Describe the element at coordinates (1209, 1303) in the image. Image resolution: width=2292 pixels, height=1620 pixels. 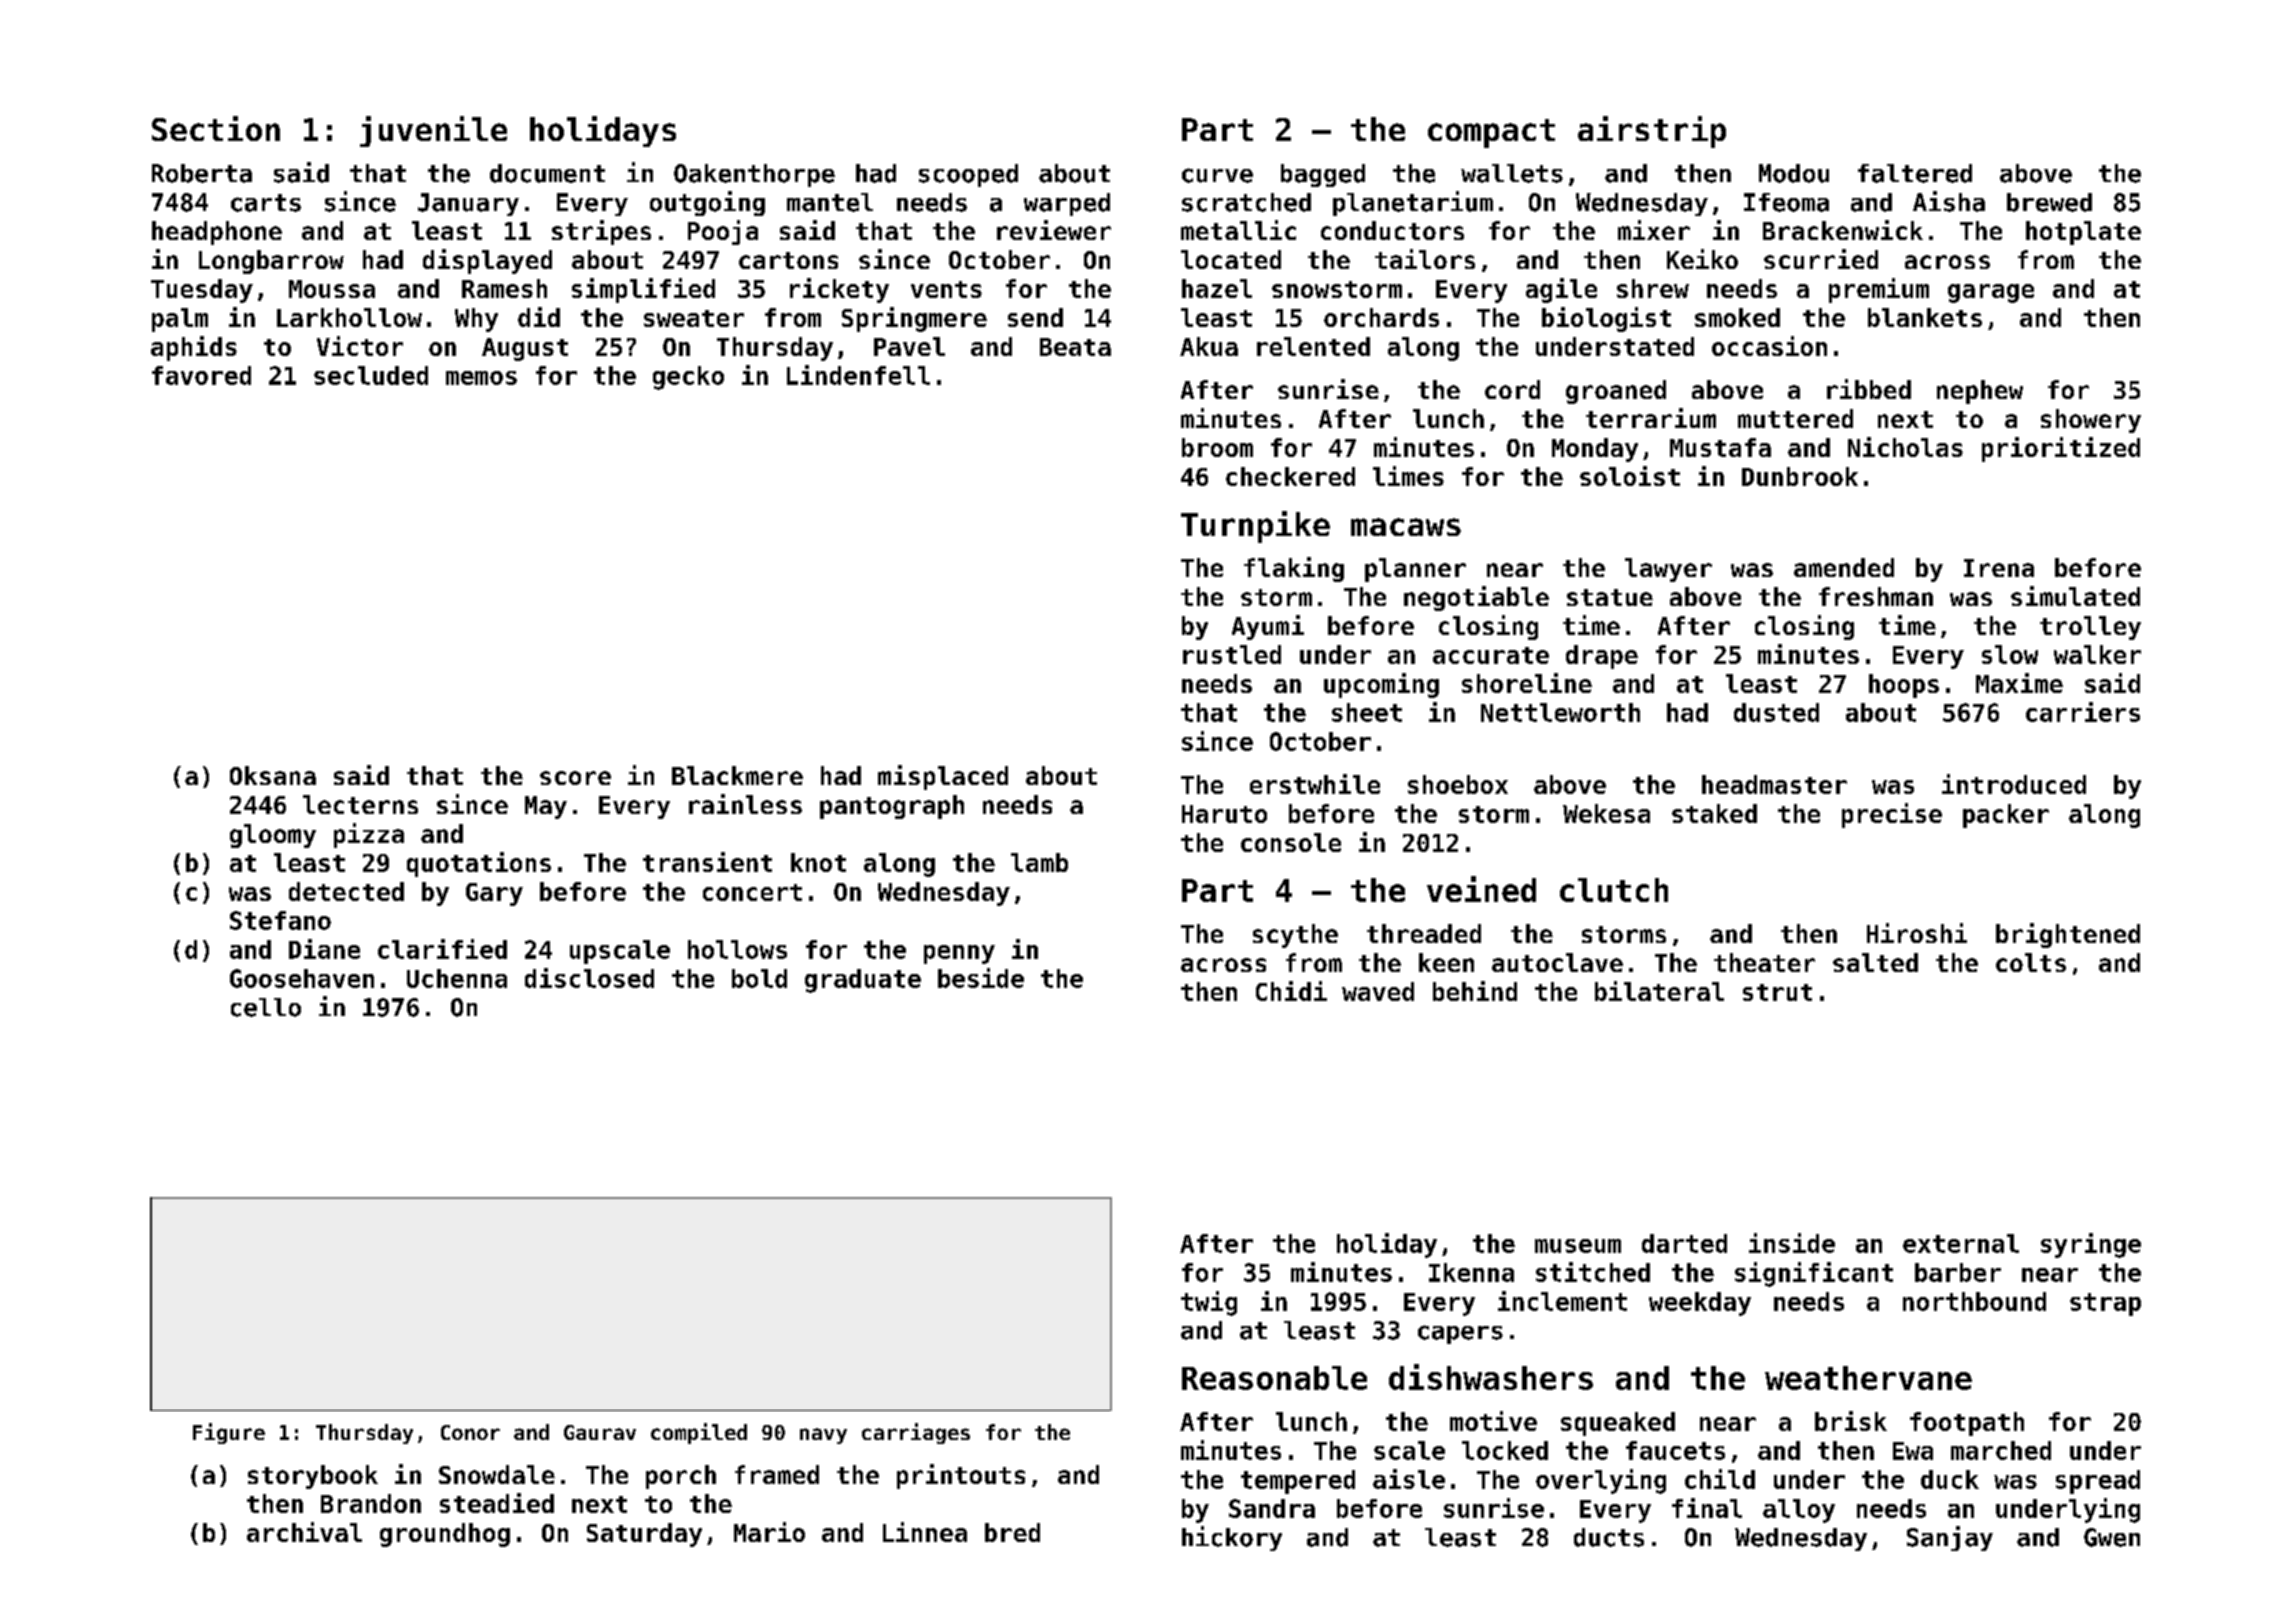
I see `twig` at that location.
